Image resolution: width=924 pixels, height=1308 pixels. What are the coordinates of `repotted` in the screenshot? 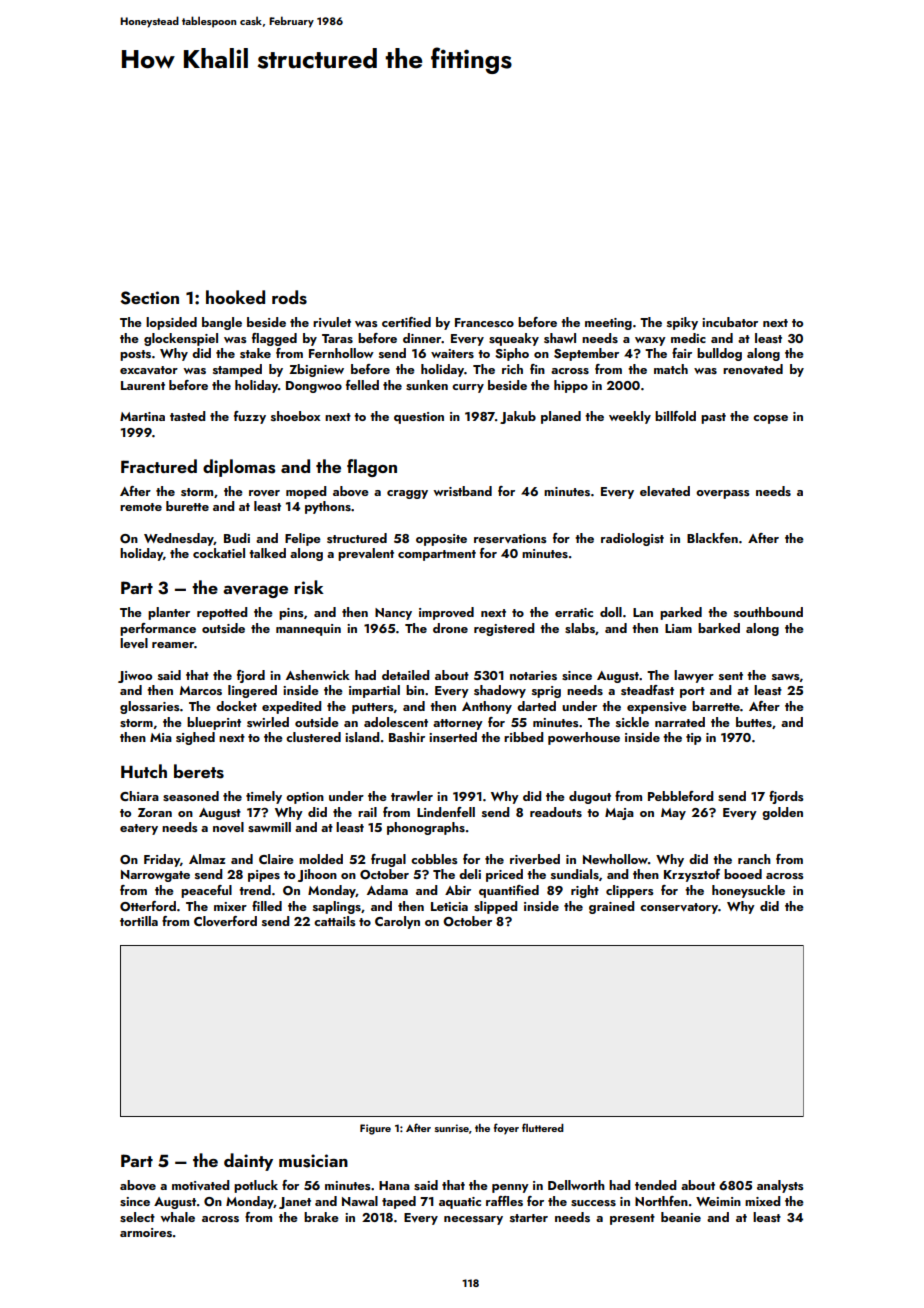 It's located at (222, 613).
